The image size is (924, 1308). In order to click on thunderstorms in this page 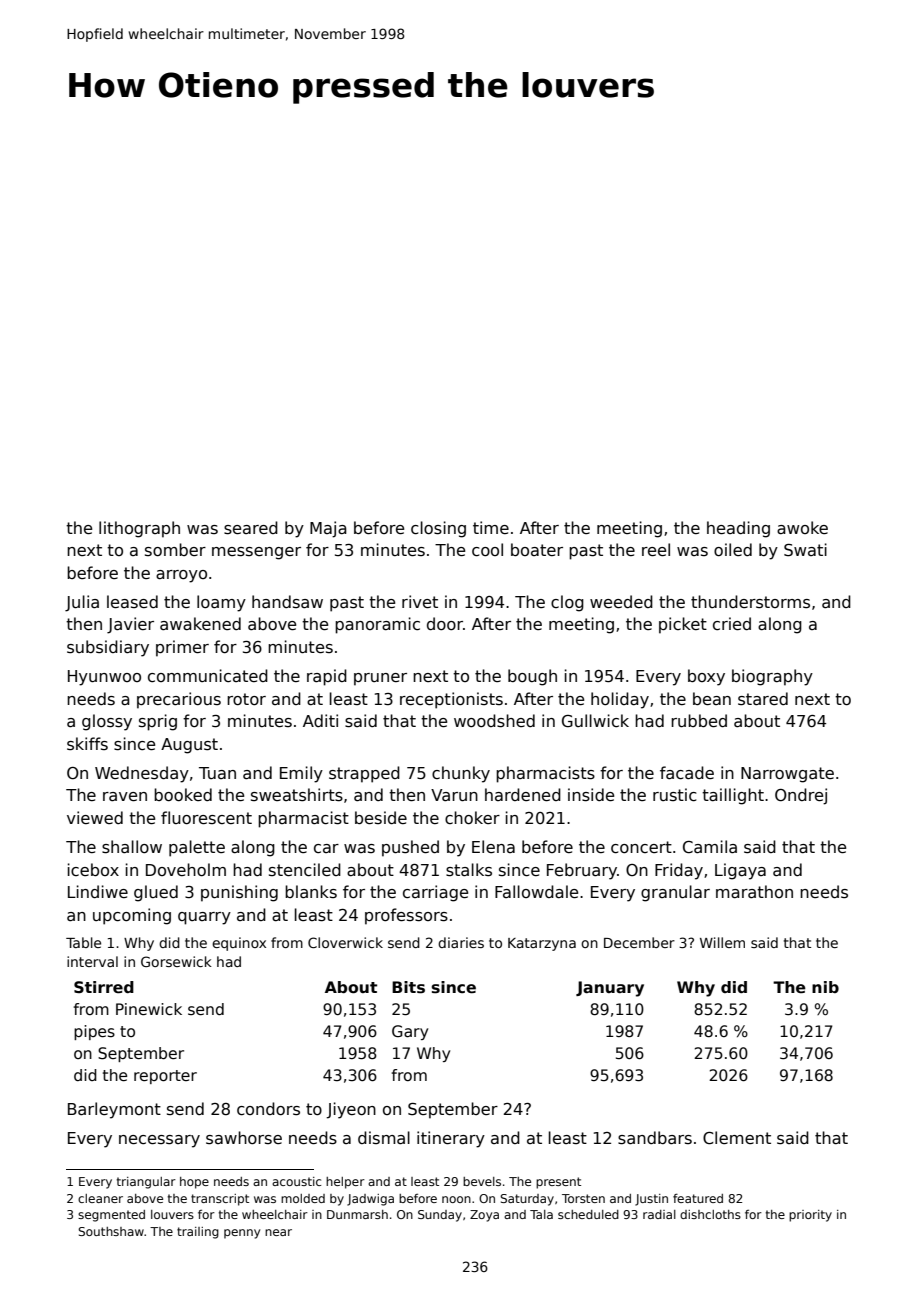, I will do `click(750, 602)`.
